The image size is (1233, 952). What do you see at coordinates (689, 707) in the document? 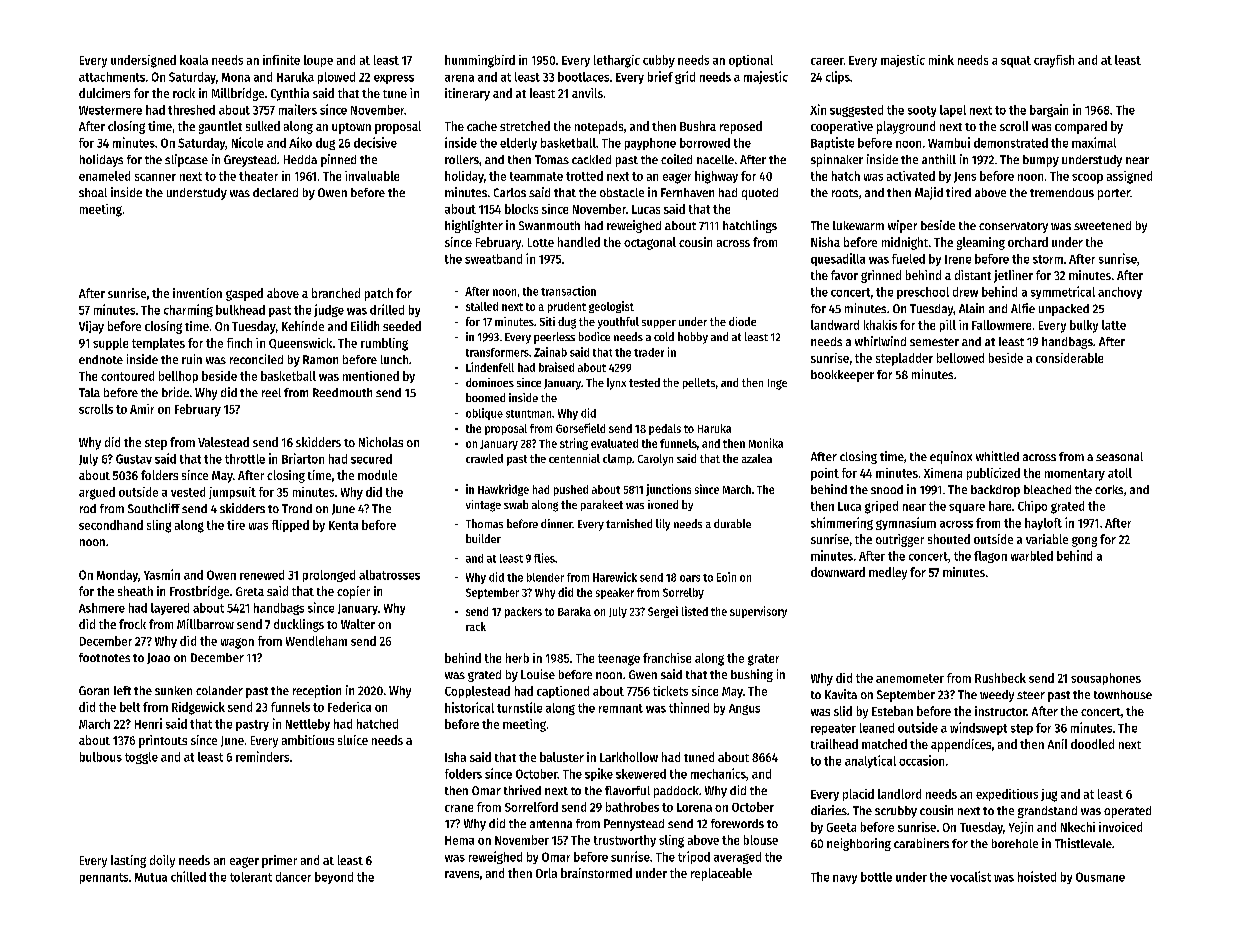
I see `thinned` at bounding box center [689, 707].
